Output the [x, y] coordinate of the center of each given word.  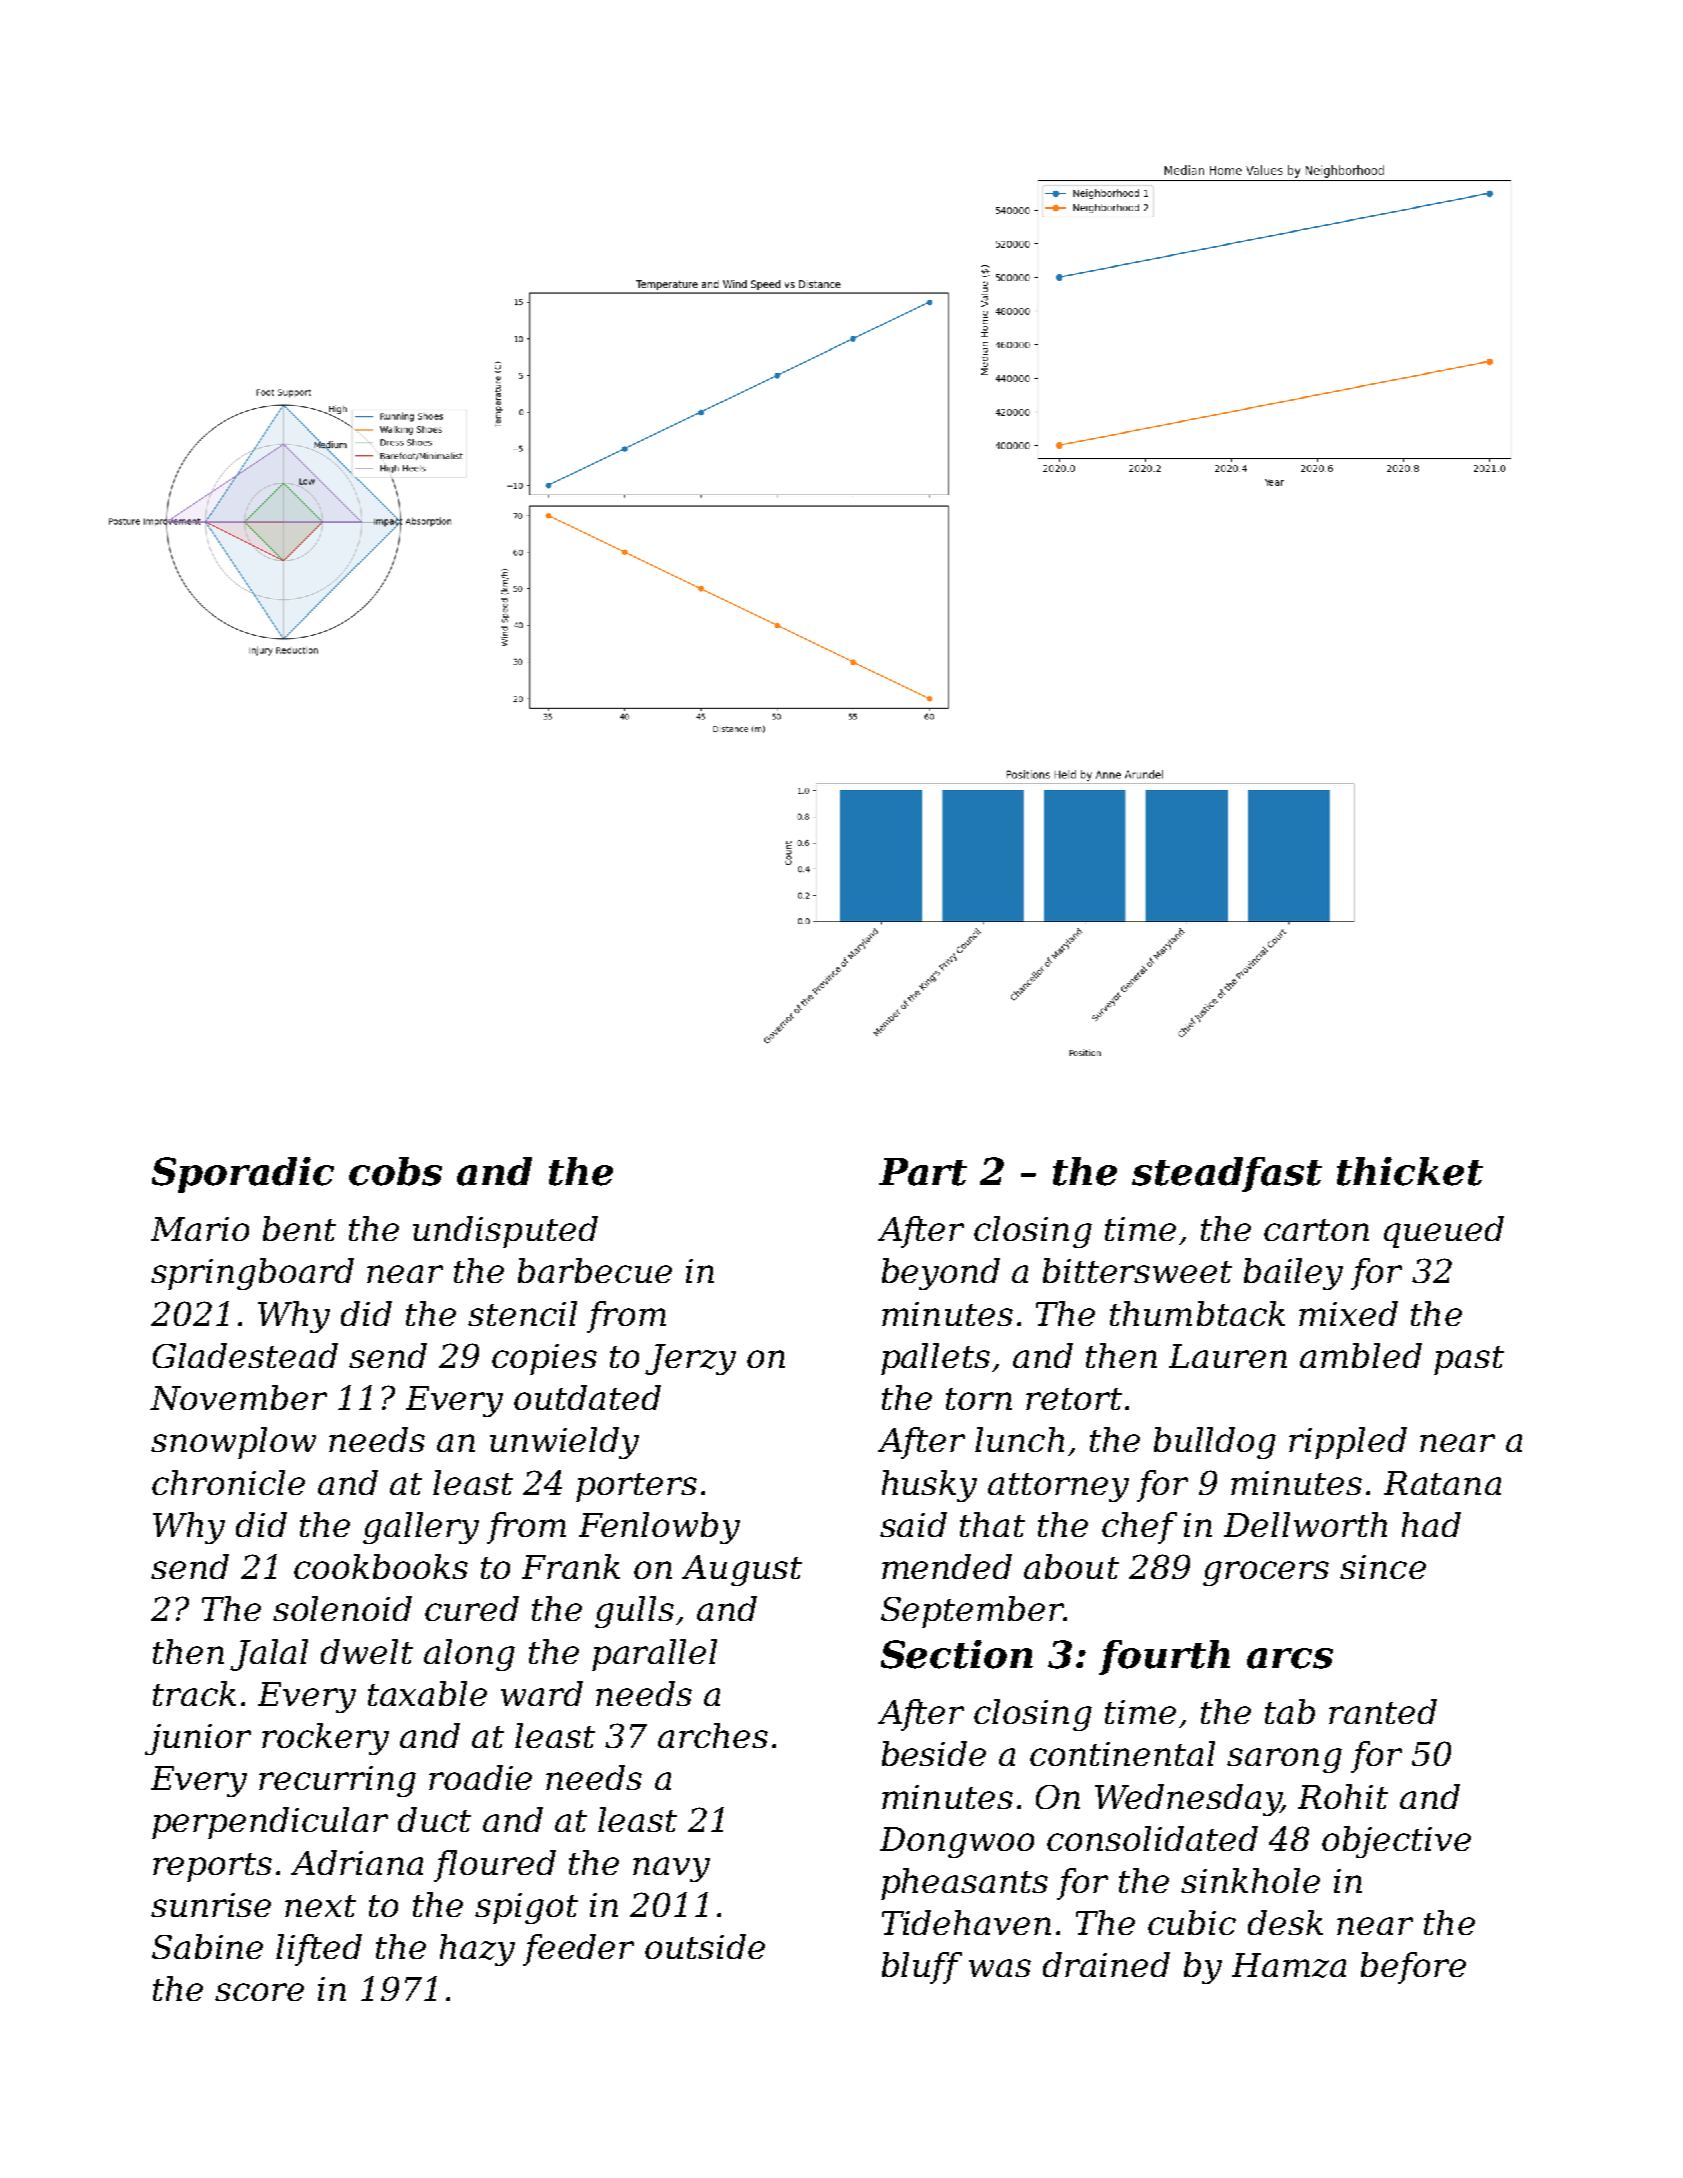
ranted [1383, 1711]
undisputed [505, 1232]
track [194, 1693]
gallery [421, 1528]
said [913, 1524]
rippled [1348, 1443]
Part [923, 1172]
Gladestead [245, 1355]
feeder [578, 1950]
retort [1074, 1399]
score [259, 1992]
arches [713, 1735]
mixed [1348, 1313]
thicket [1410, 1171]
